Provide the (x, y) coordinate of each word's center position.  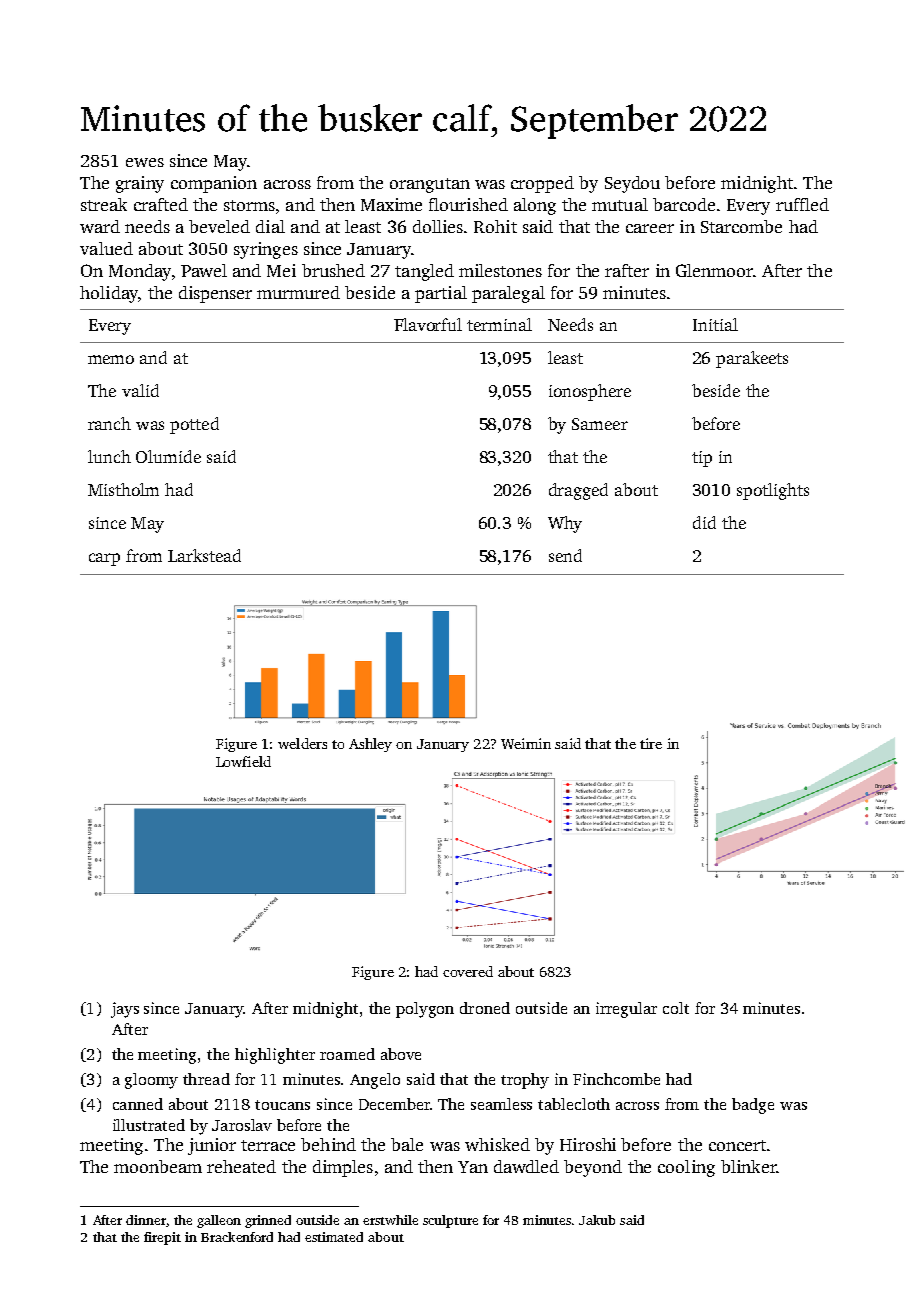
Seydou (632, 184)
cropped (542, 184)
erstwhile (390, 1220)
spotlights (773, 491)
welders (302, 743)
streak (104, 204)
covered (468, 971)
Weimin (526, 743)
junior (212, 1146)
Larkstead (204, 555)
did (704, 522)
